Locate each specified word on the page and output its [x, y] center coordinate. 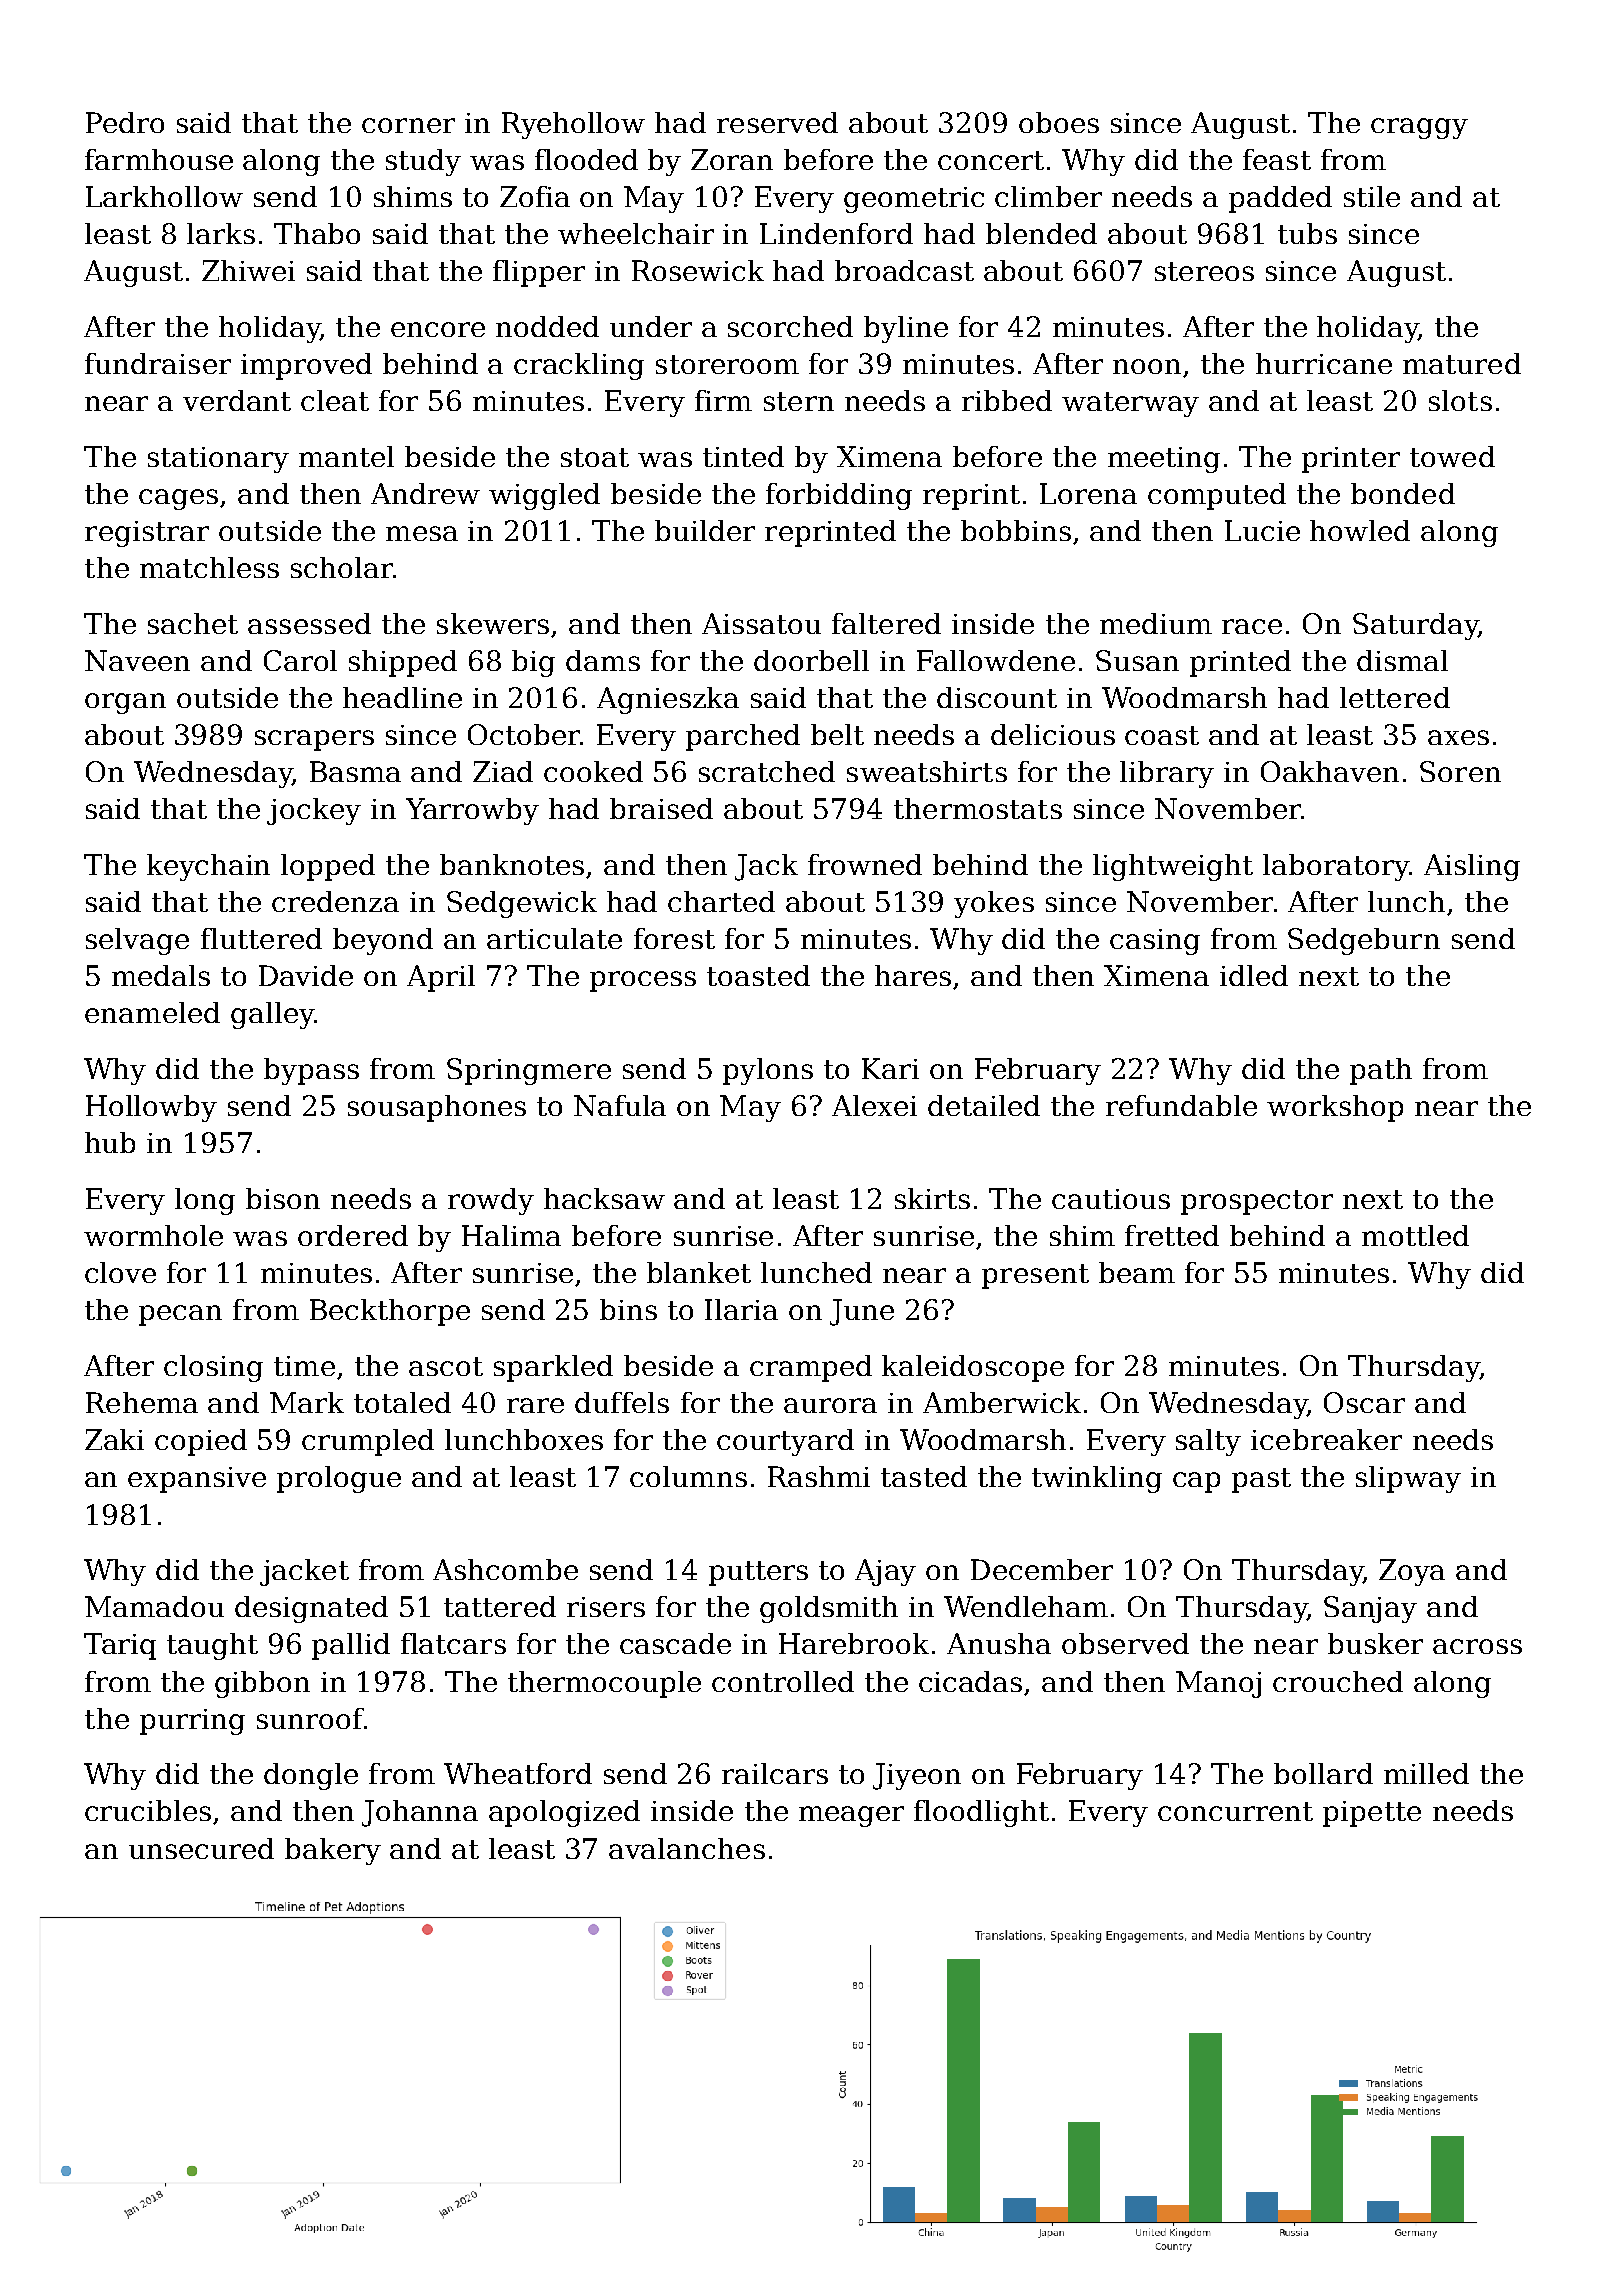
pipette [1372, 1814]
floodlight [981, 1813]
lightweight [1173, 867]
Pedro [125, 122]
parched [743, 737]
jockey [314, 811]
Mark [307, 1402]
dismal [1402, 660]
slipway [1408, 1479]
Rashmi [819, 1476]
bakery [333, 1851]
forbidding [839, 496]
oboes [1059, 122]
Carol [300, 660]
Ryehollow [573, 125]
